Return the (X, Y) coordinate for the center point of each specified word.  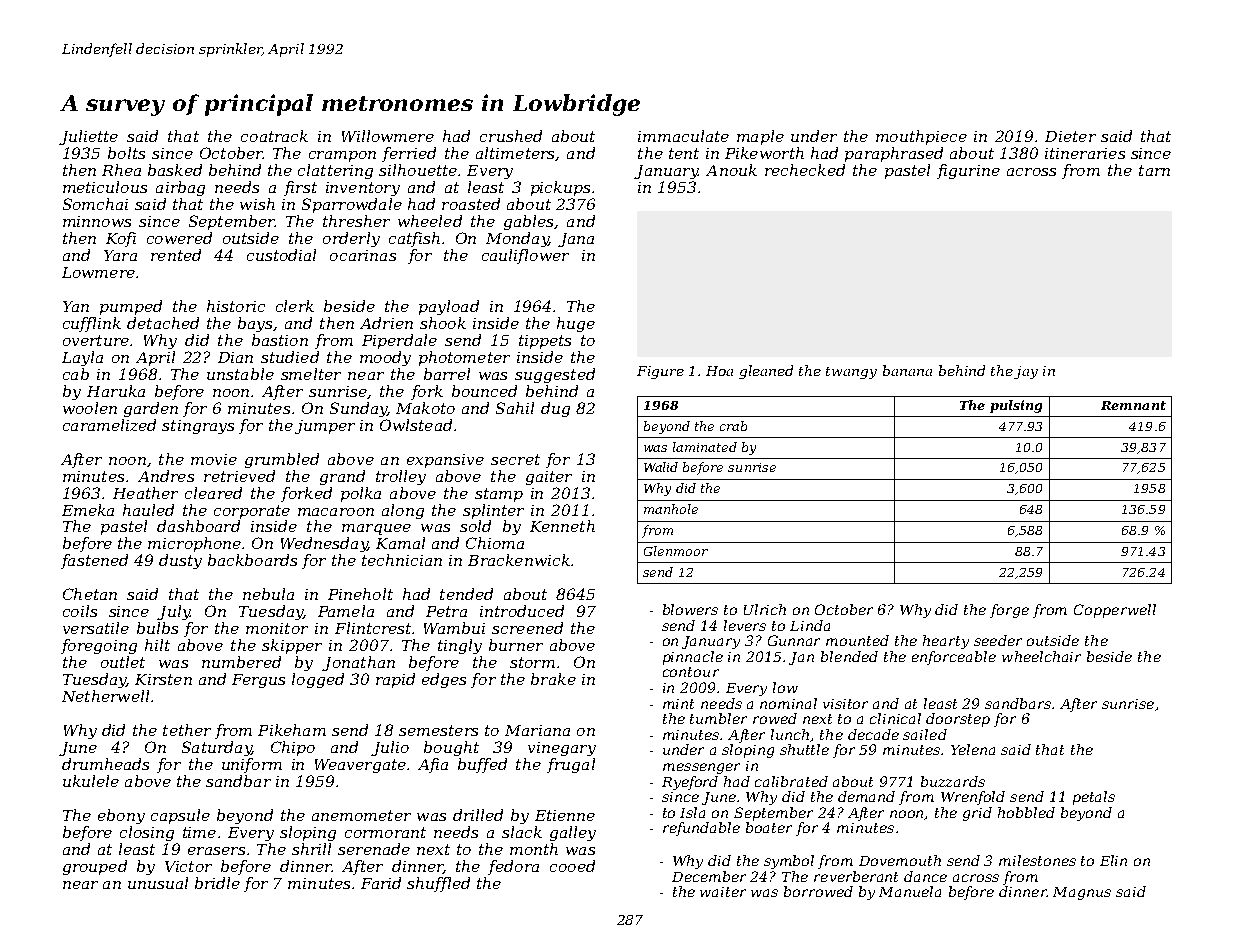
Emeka (88, 510)
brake (553, 679)
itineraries (1085, 153)
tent (684, 153)
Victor (188, 866)
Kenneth (562, 526)
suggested (555, 375)
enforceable (954, 658)
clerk (295, 306)
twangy (851, 373)
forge (1009, 611)
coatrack (274, 136)
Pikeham (292, 730)
